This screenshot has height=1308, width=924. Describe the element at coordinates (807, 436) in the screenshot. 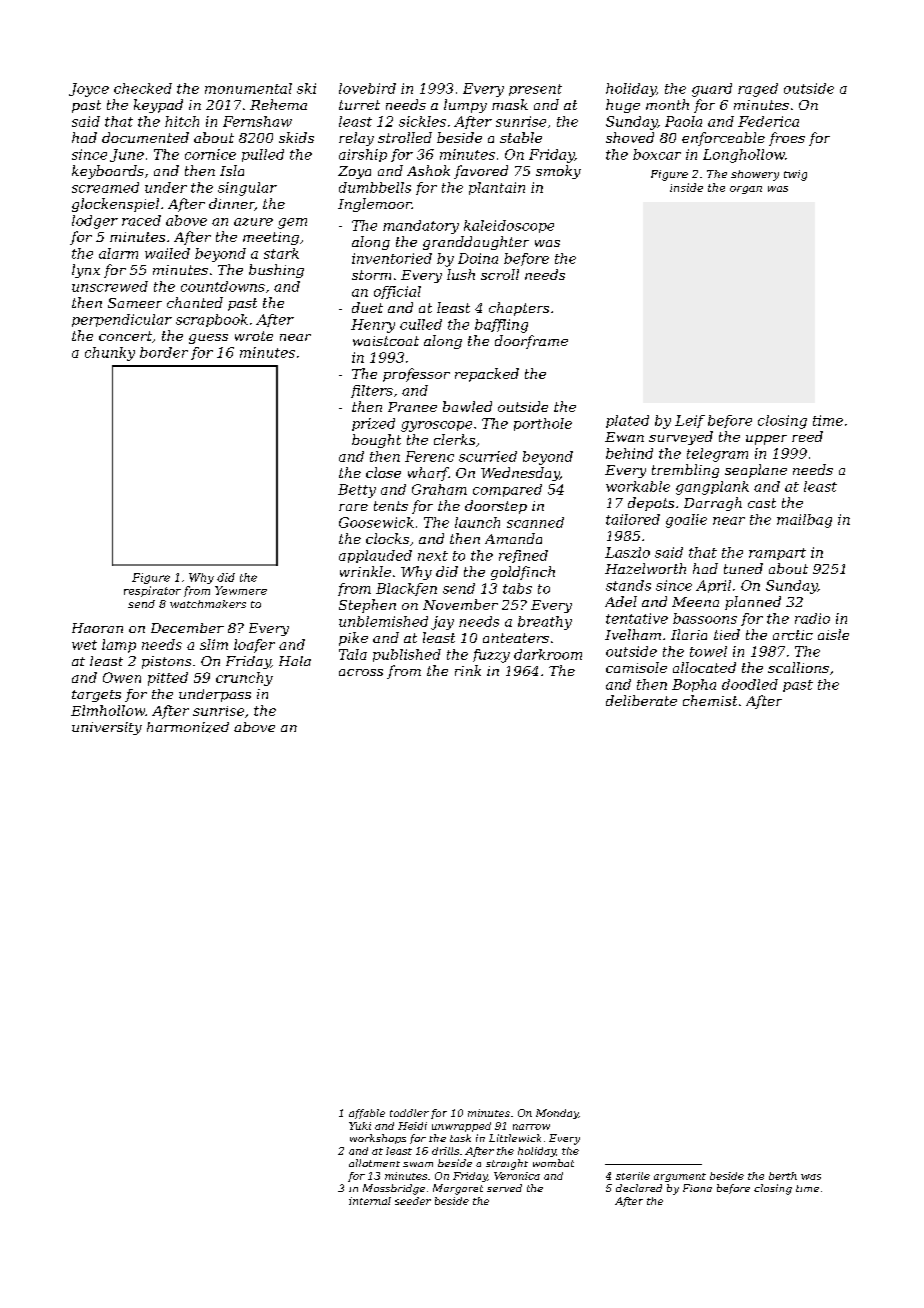

I see `reed` at that location.
